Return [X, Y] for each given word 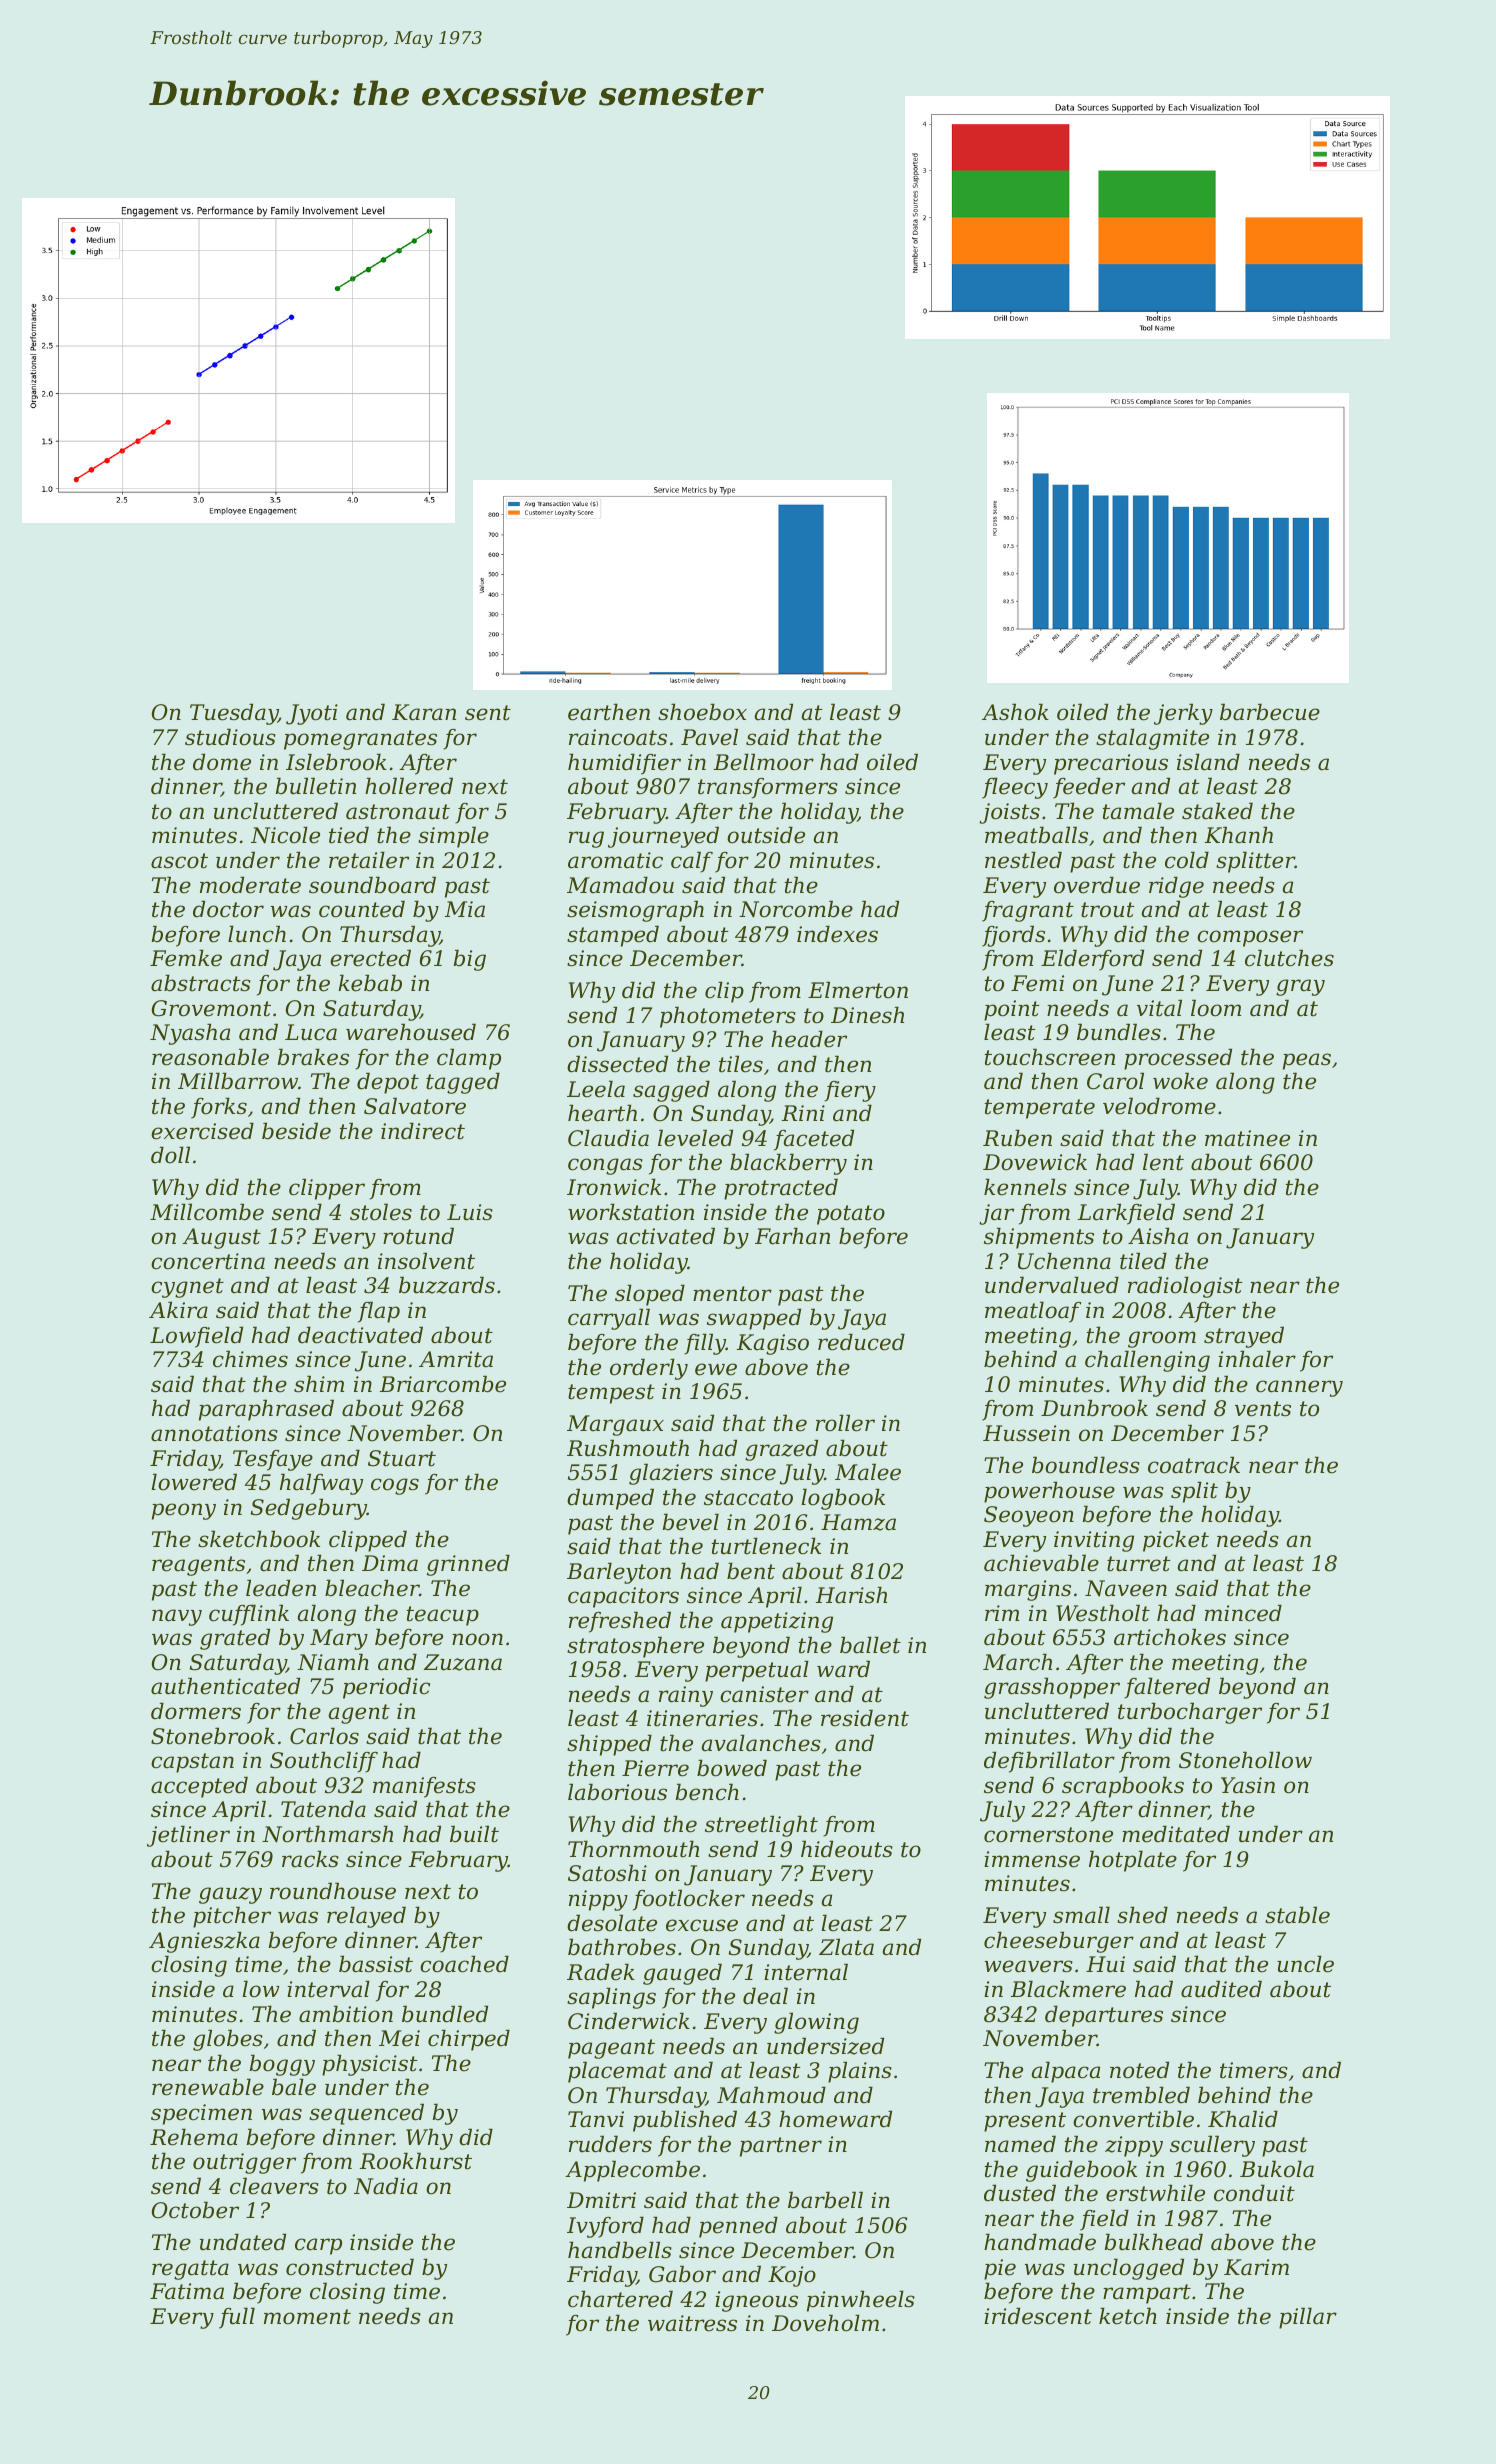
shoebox [702, 712]
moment [307, 2317]
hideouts [847, 1849]
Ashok [1015, 712]
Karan [424, 712]
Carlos [324, 1736]
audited [1221, 1989]
